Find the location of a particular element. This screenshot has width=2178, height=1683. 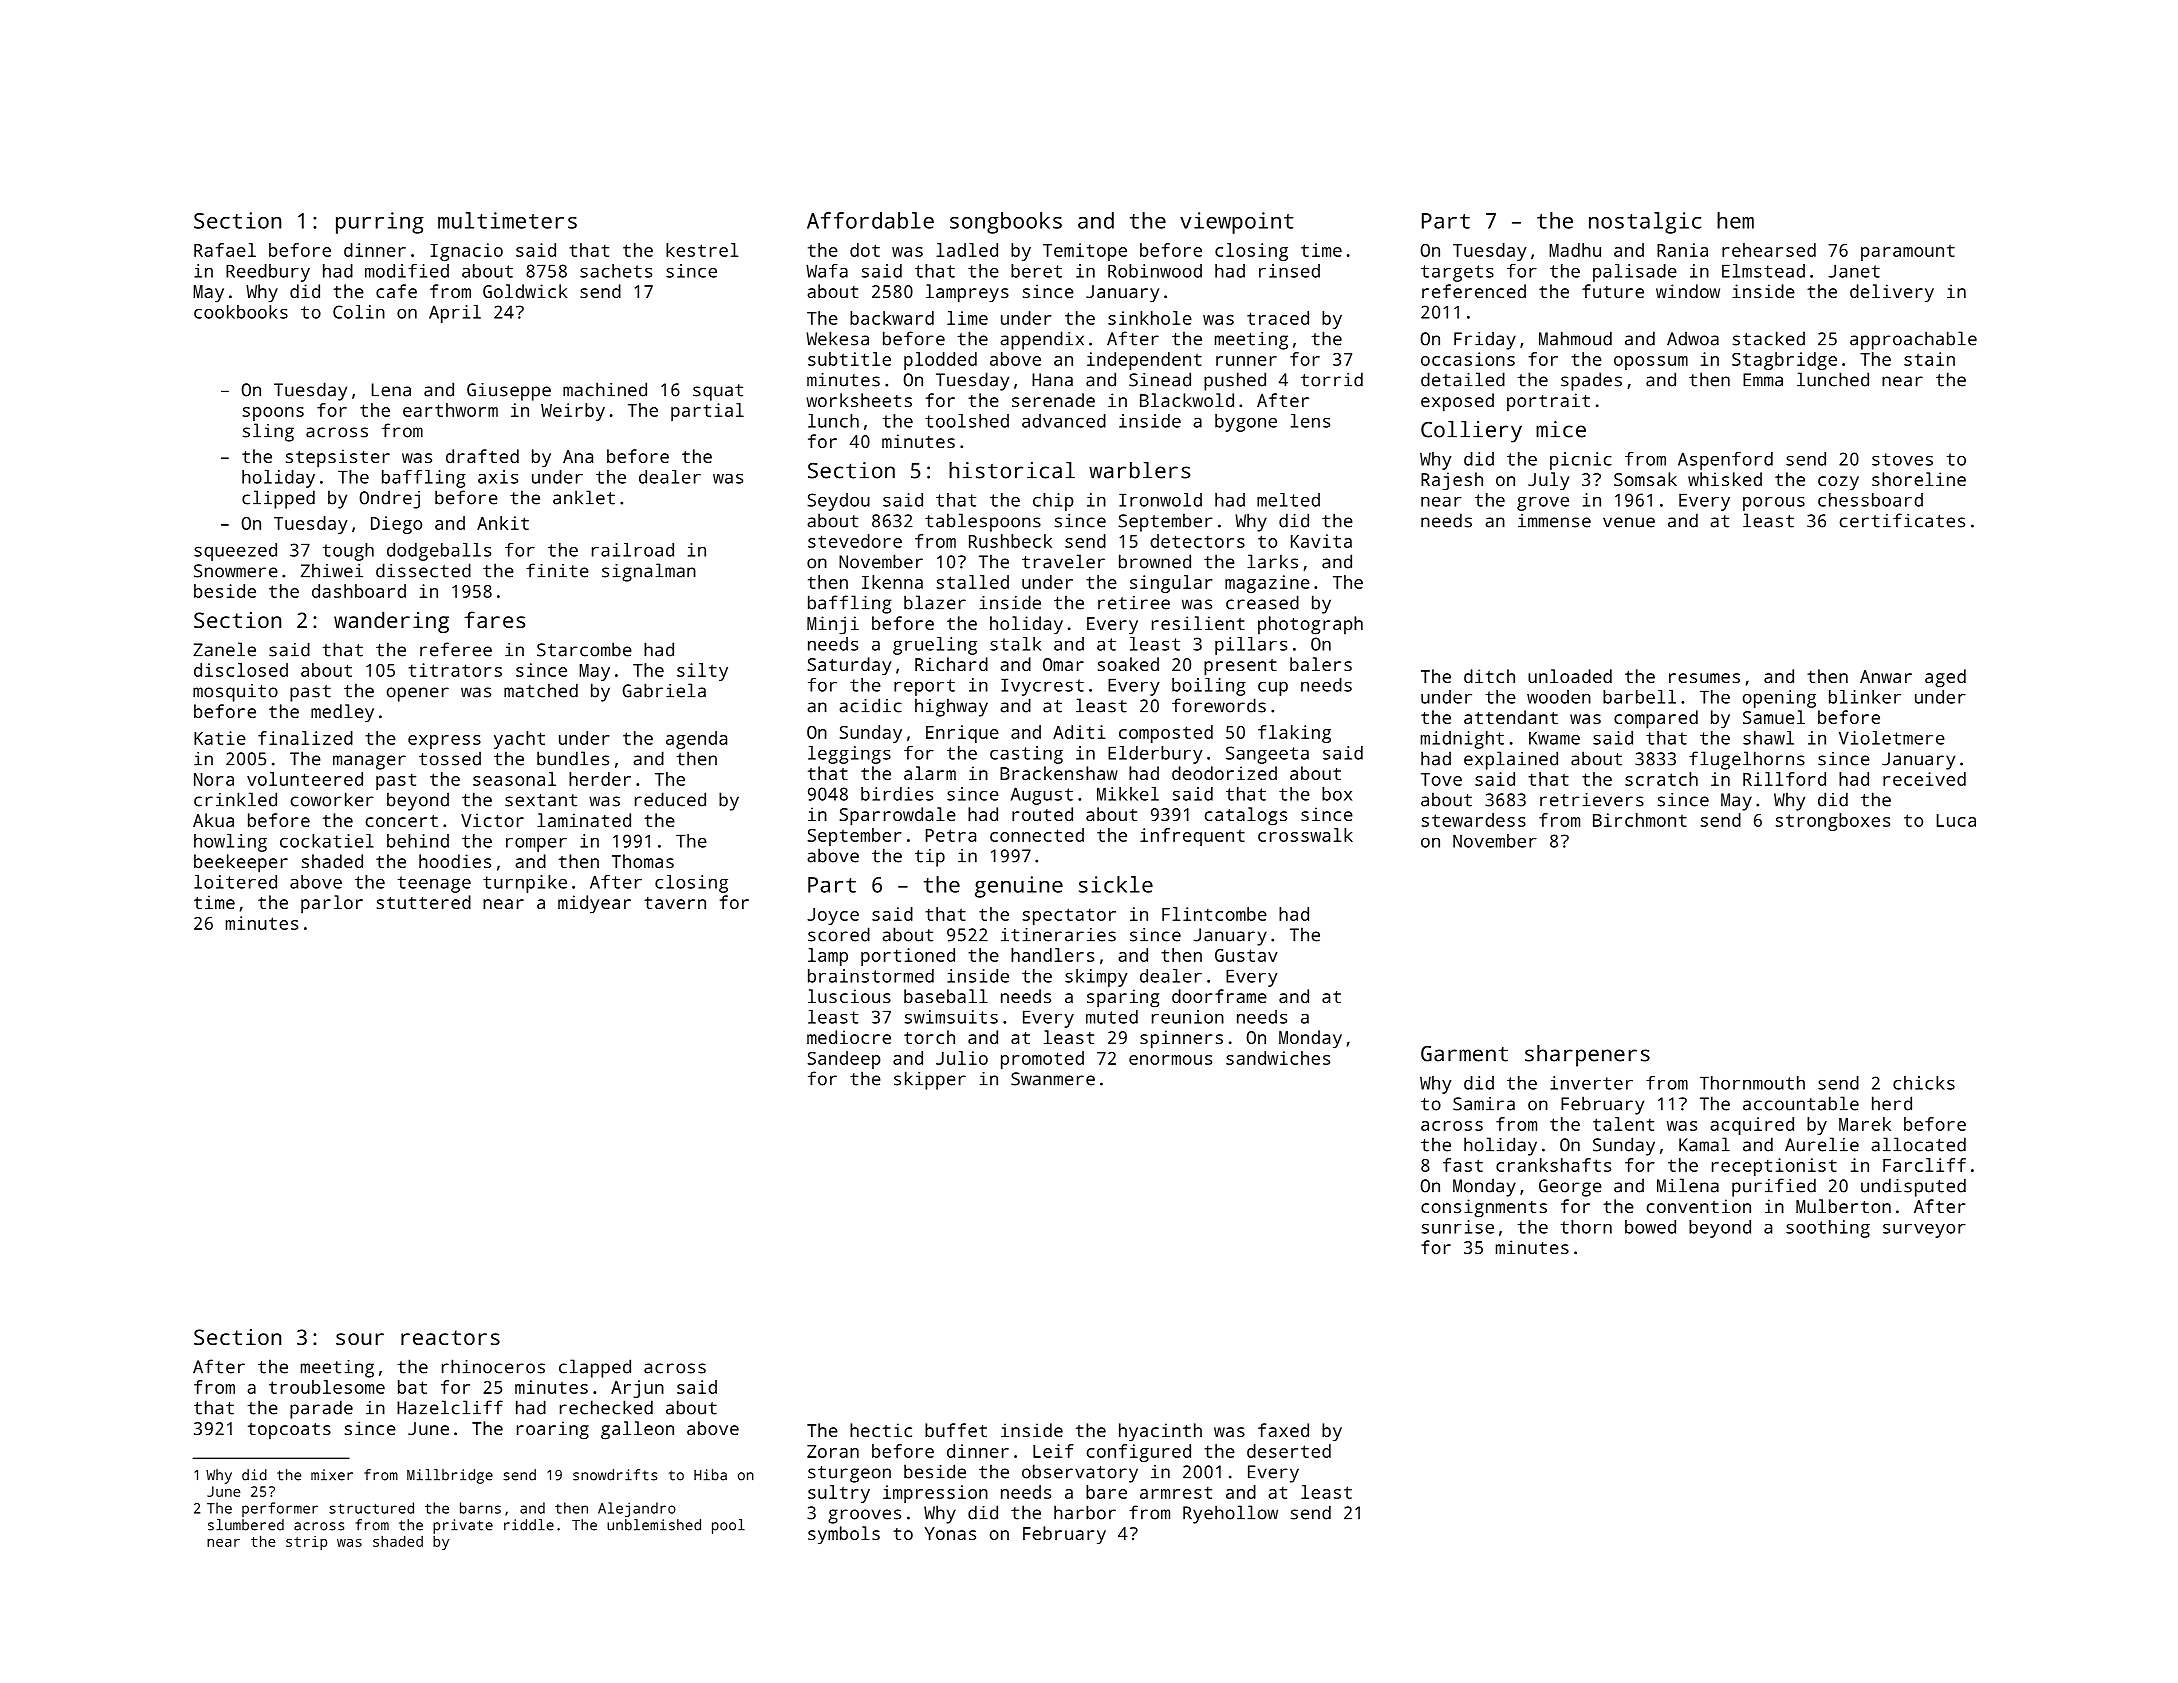

dodgeballs is located at coordinates (439, 552).
